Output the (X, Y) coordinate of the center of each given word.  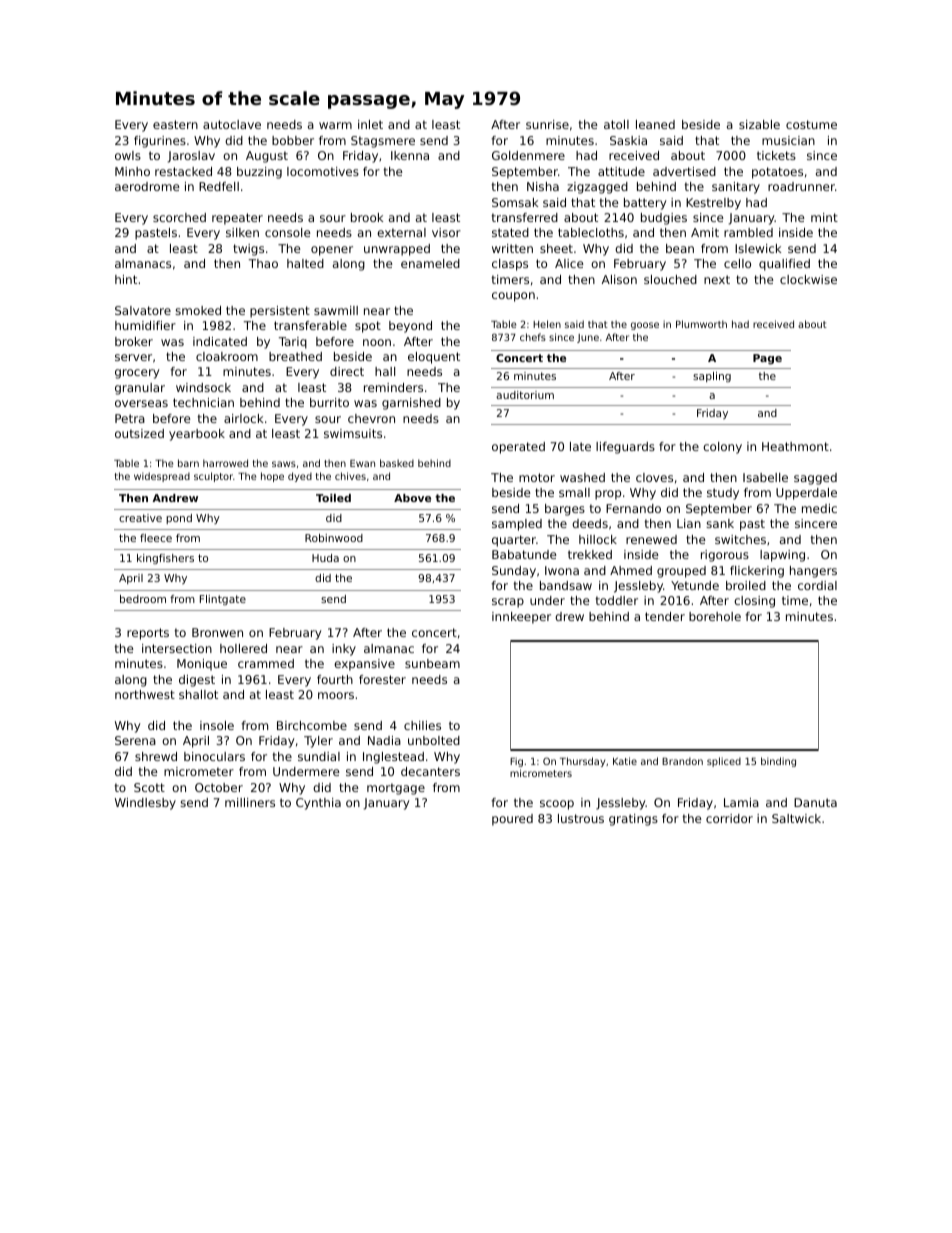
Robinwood (334, 538)
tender (665, 616)
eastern (175, 124)
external (401, 232)
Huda (325, 558)
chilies (422, 725)
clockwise (808, 279)
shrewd (156, 756)
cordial (817, 585)
